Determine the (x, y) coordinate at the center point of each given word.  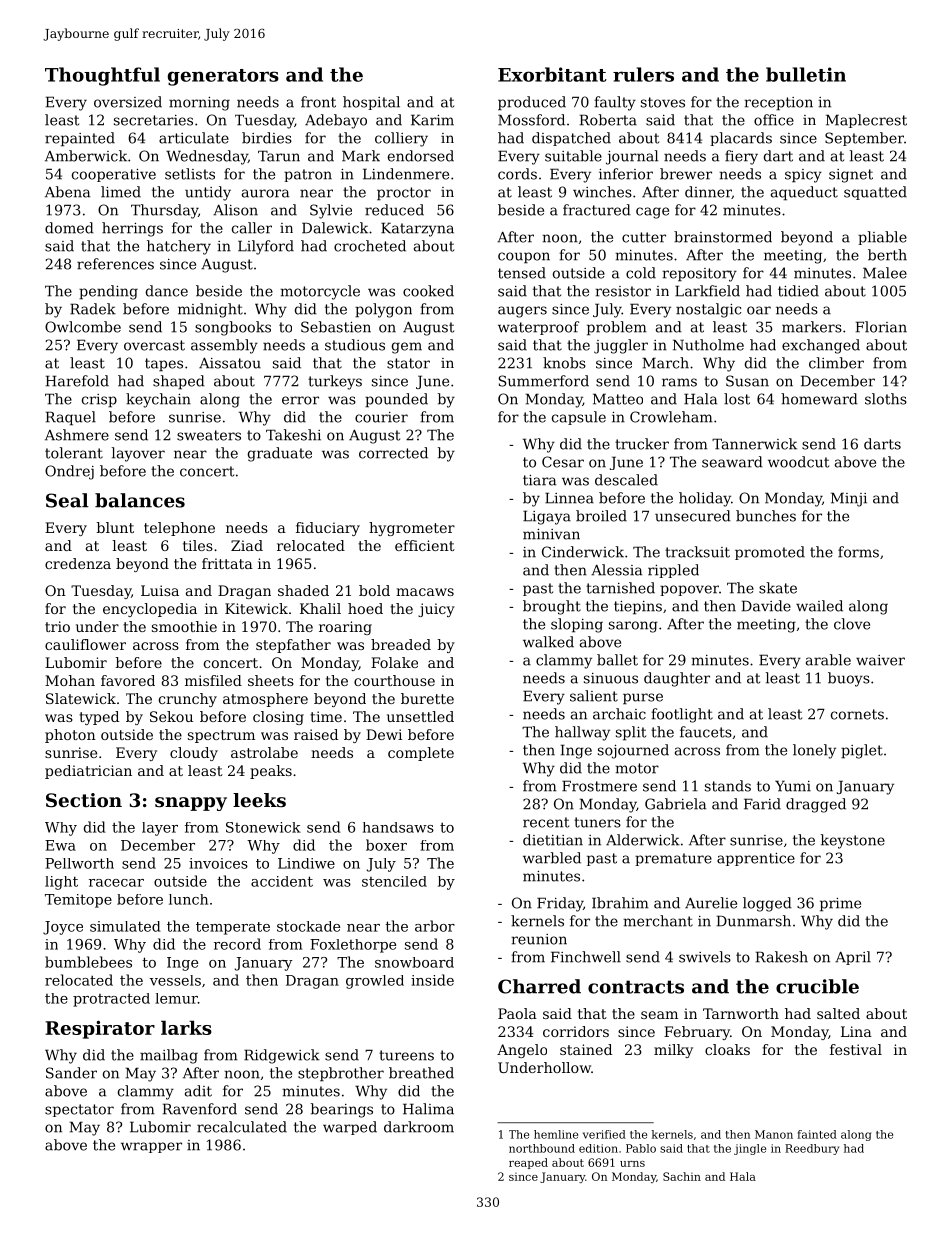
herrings (132, 229)
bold (374, 590)
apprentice (756, 859)
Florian (881, 327)
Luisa (160, 590)
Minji (849, 499)
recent (546, 822)
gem (407, 348)
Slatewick (81, 698)
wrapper (151, 1147)
